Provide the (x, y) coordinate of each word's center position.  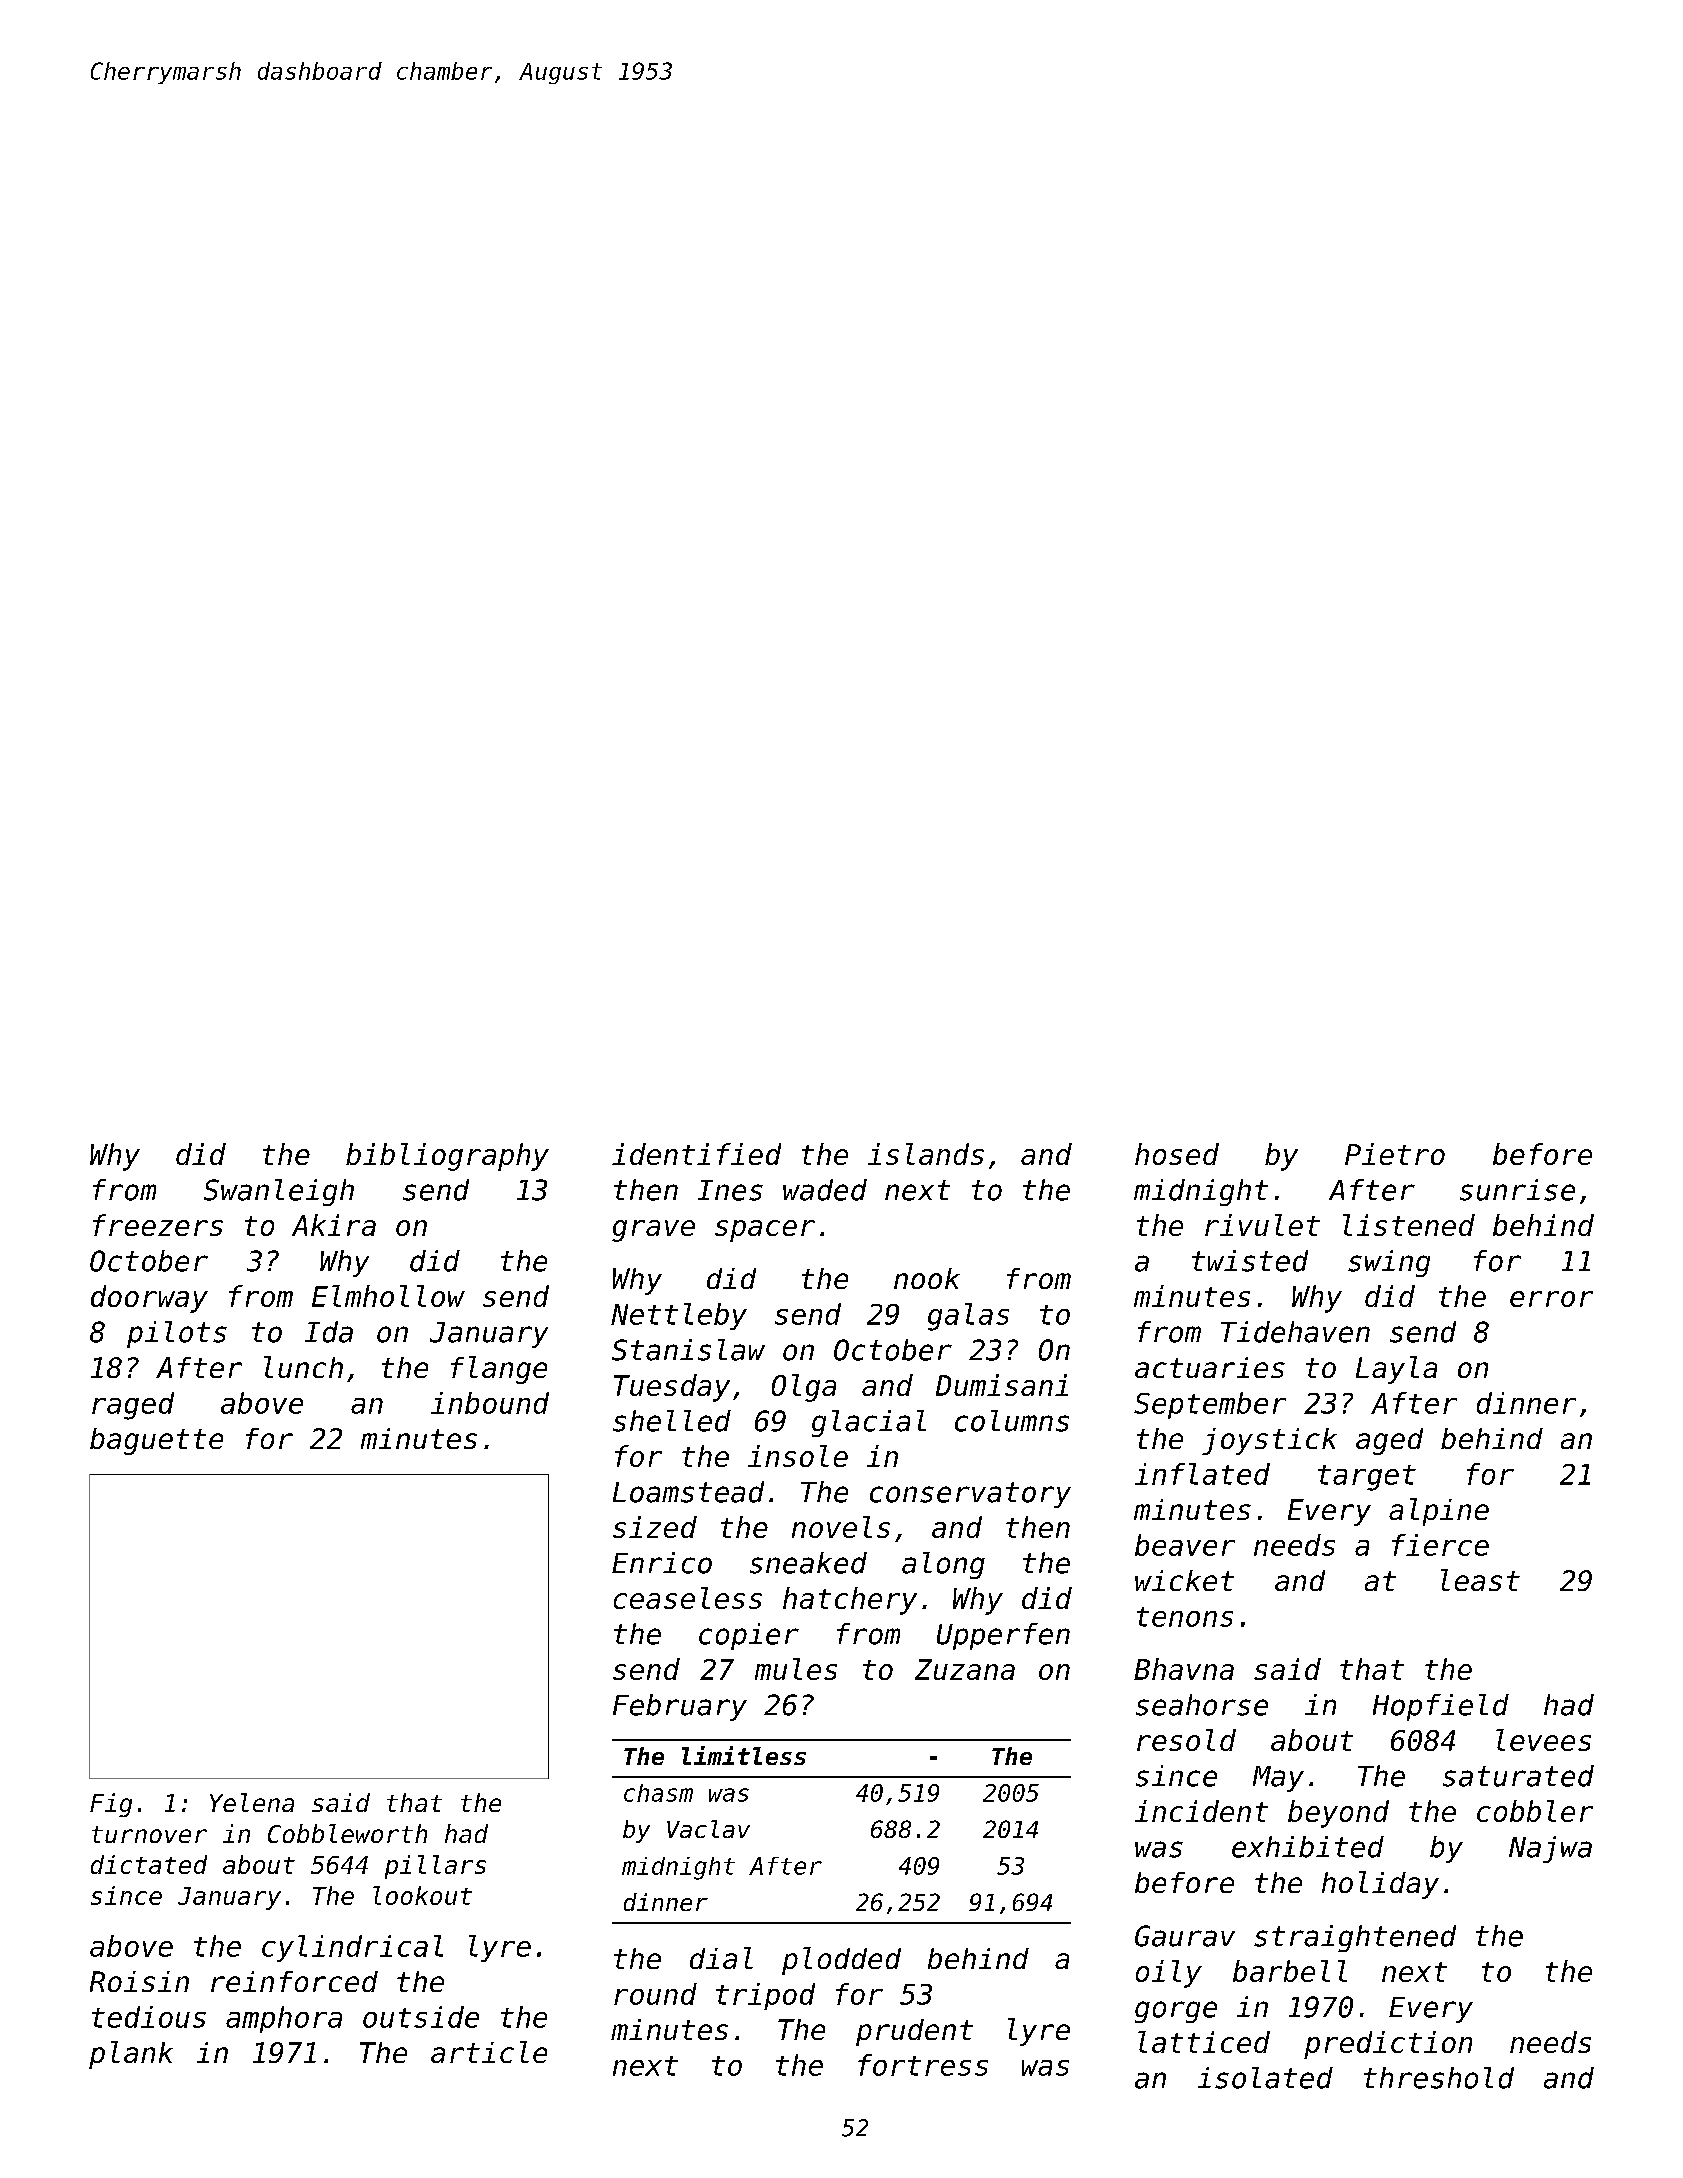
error (1551, 1299)
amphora (284, 2019)
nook (927, 1278)
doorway (149, 1299)
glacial (869, 1423)
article (489, 2052)
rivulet (1262, 1225)
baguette (156, 1441)
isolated (1265, 2078)
